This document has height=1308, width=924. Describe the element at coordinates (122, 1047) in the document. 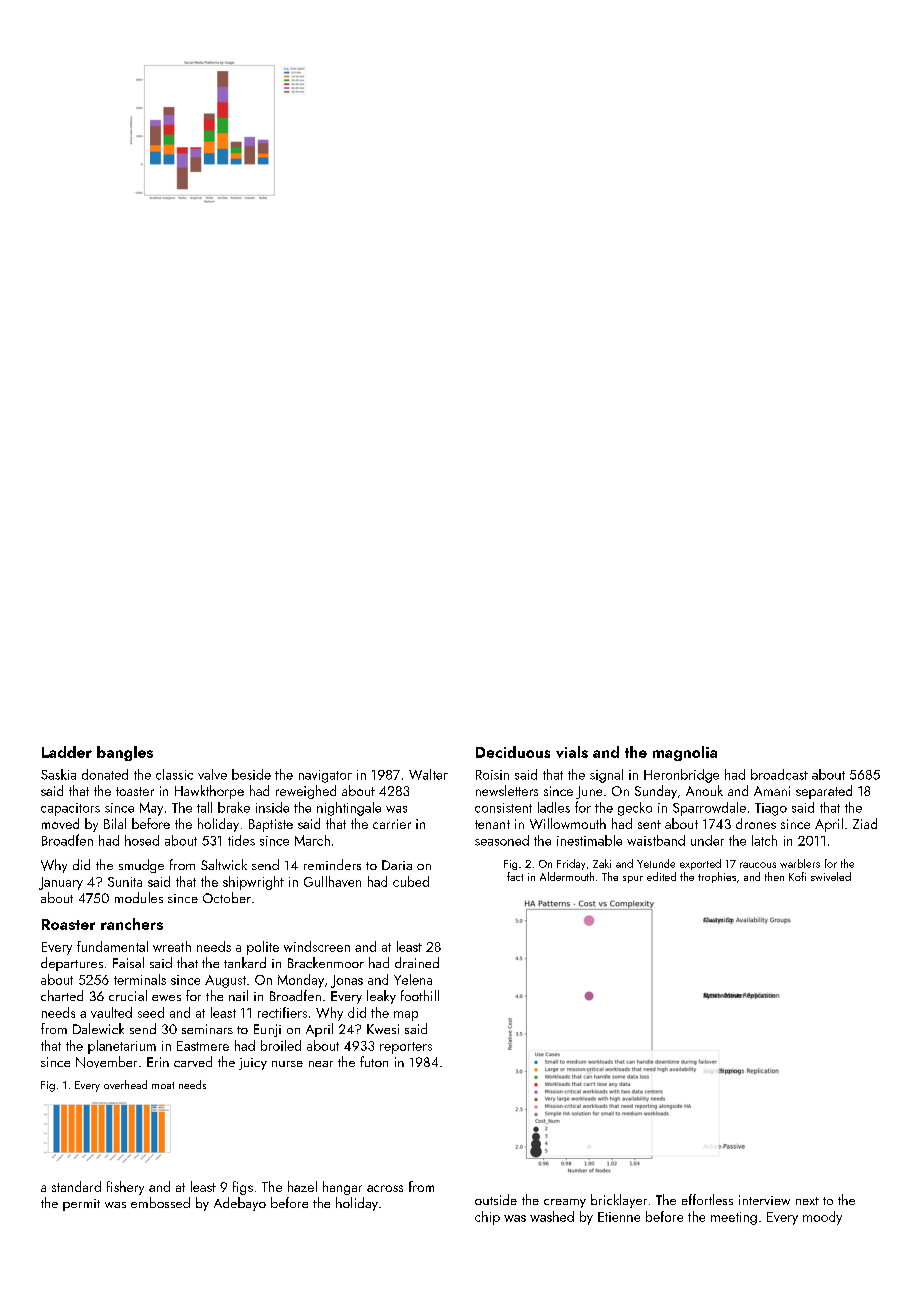

I see `planetarium` at that location.
